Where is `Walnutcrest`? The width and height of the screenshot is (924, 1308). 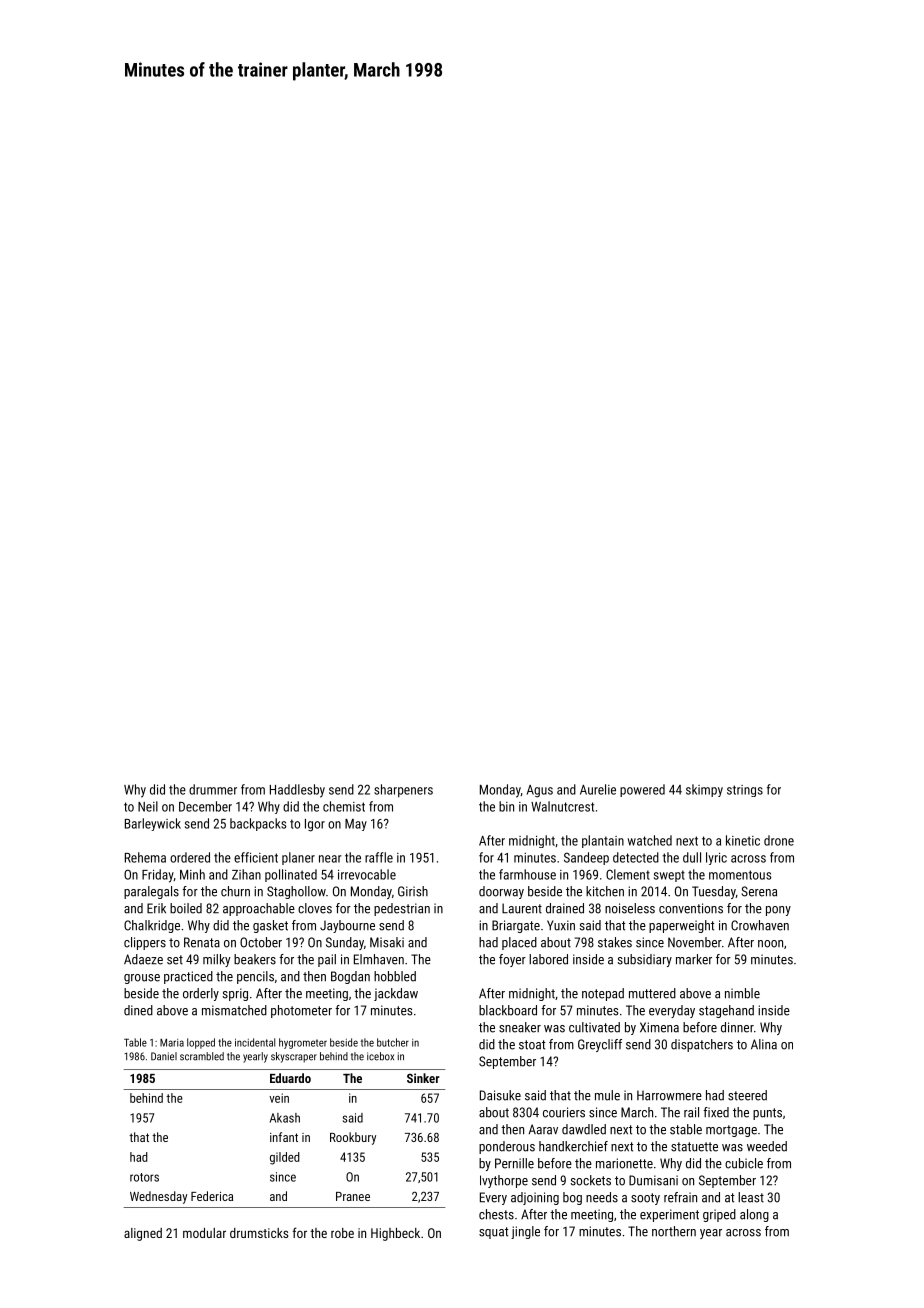 Walnutcrest is located at coordinates (562, 806).
